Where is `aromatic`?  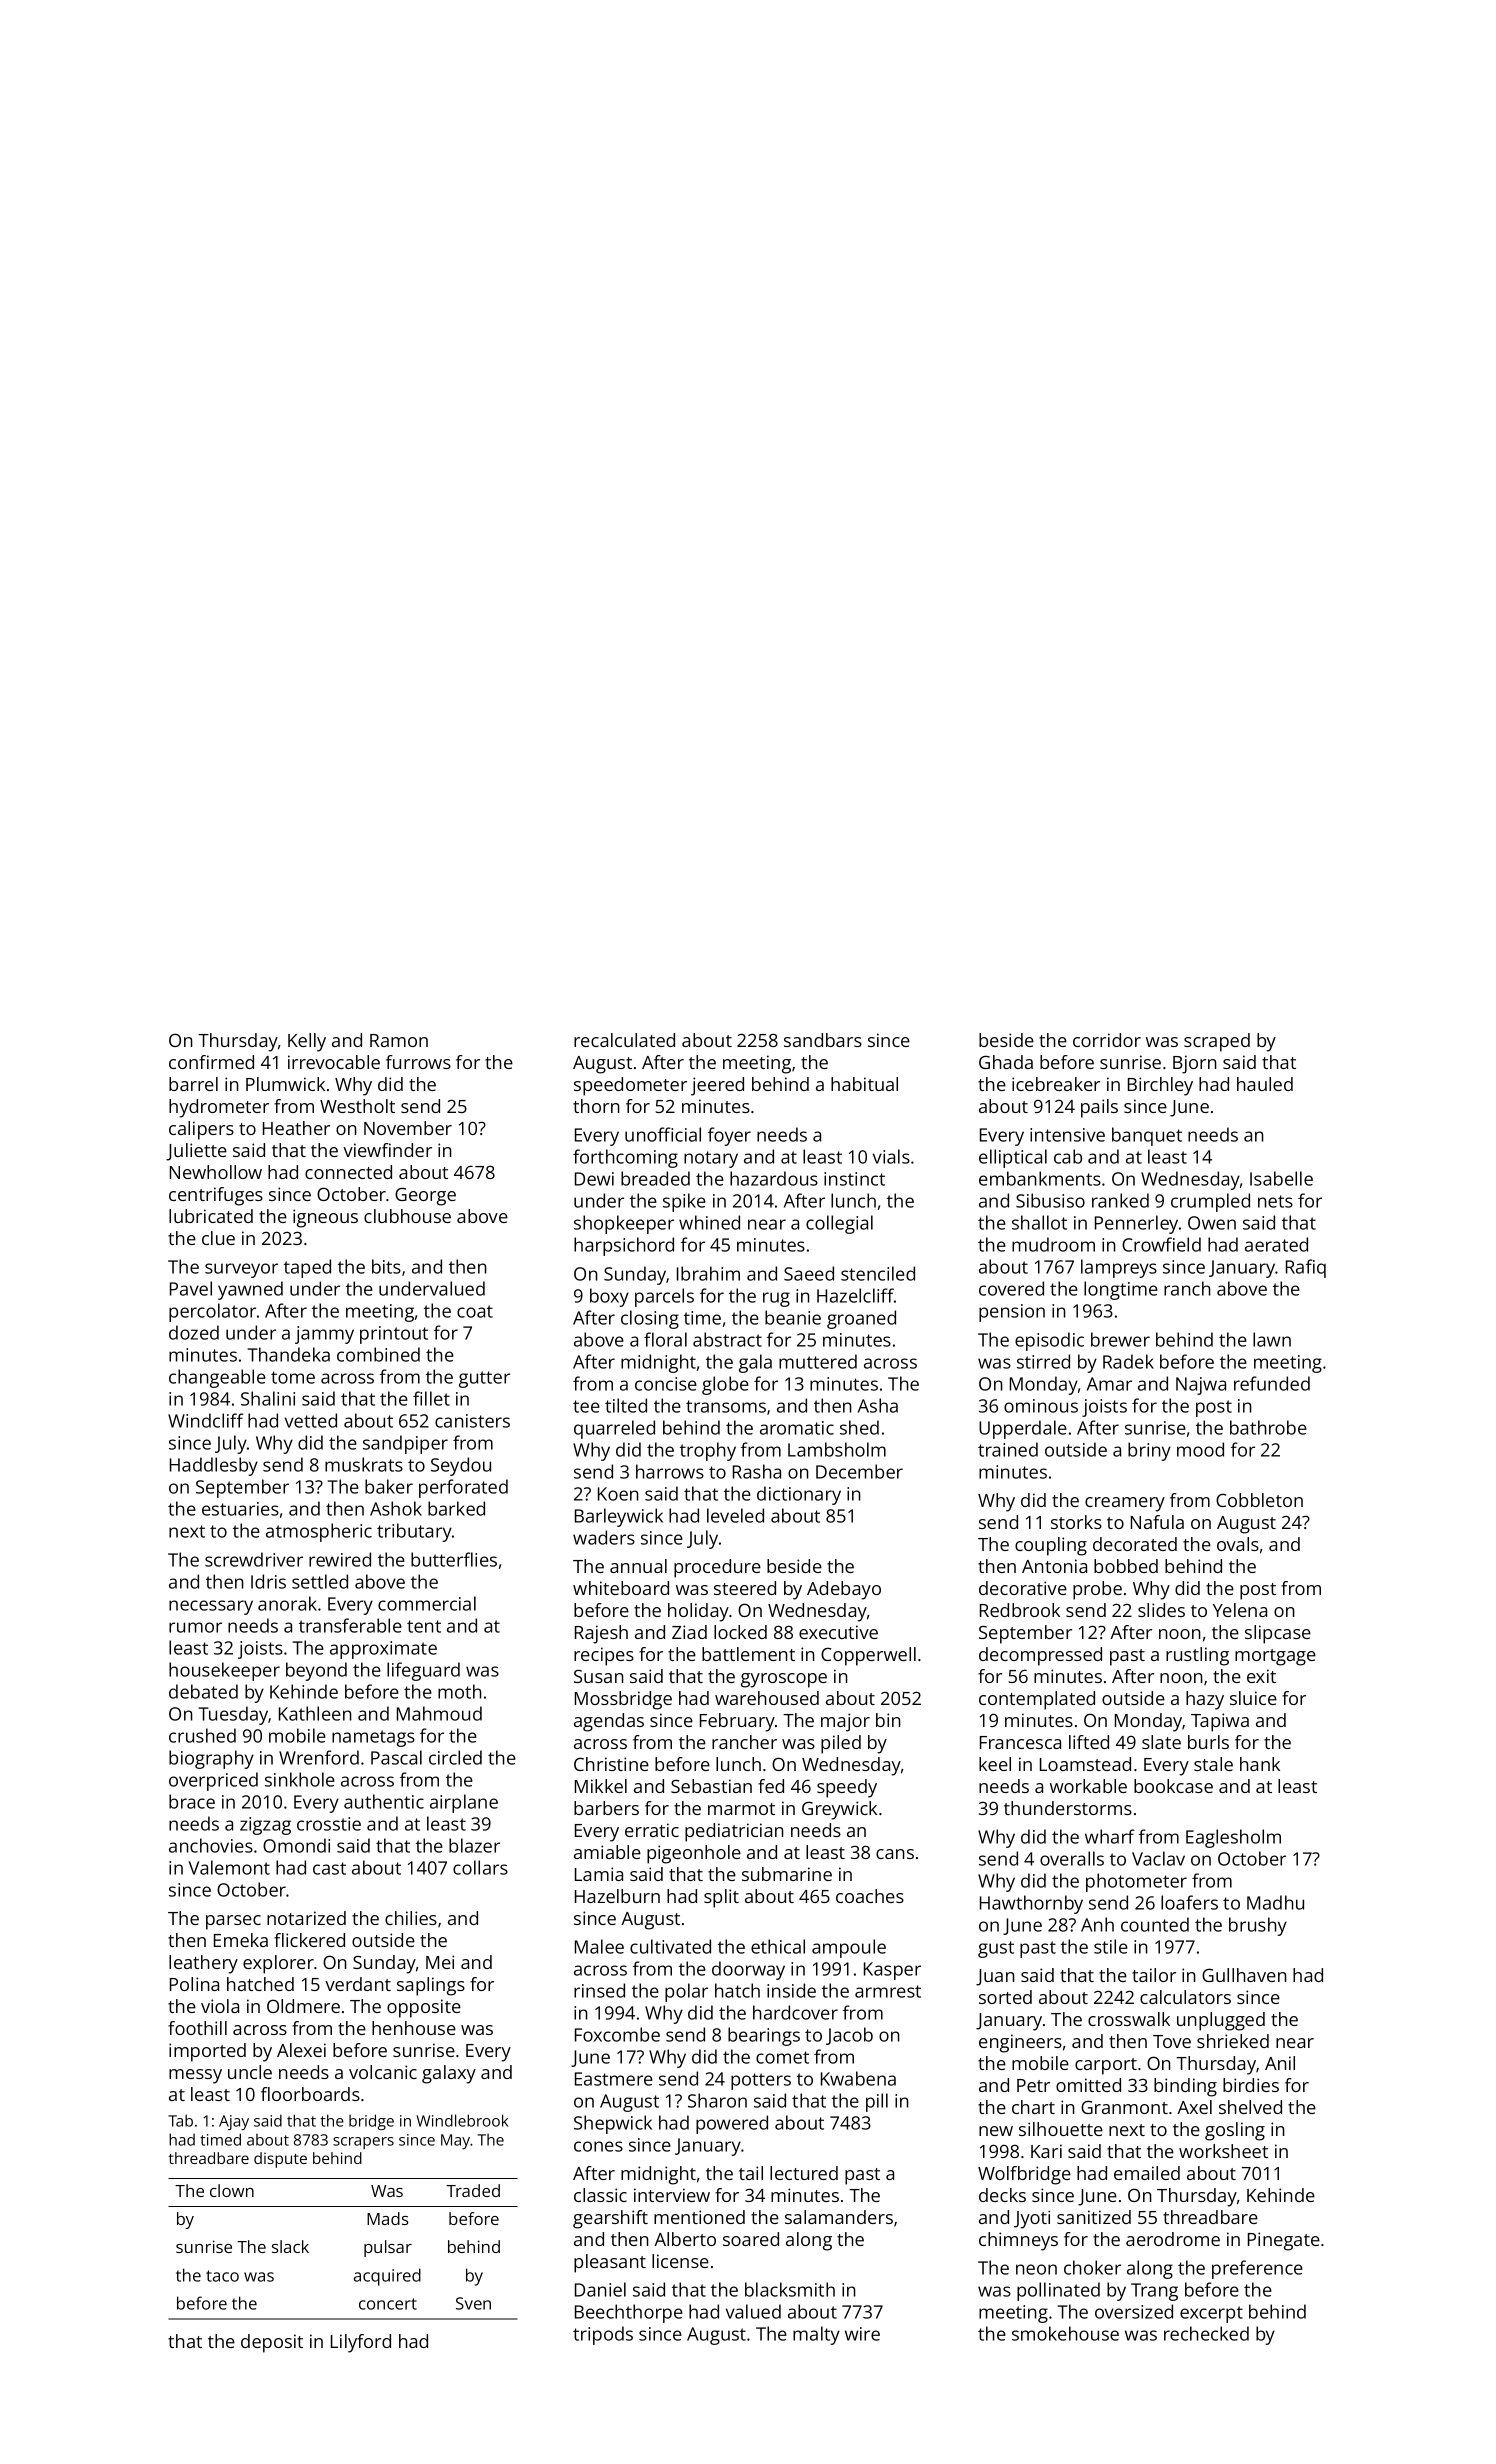 aromatic is located at coordinates (797, 1428).
